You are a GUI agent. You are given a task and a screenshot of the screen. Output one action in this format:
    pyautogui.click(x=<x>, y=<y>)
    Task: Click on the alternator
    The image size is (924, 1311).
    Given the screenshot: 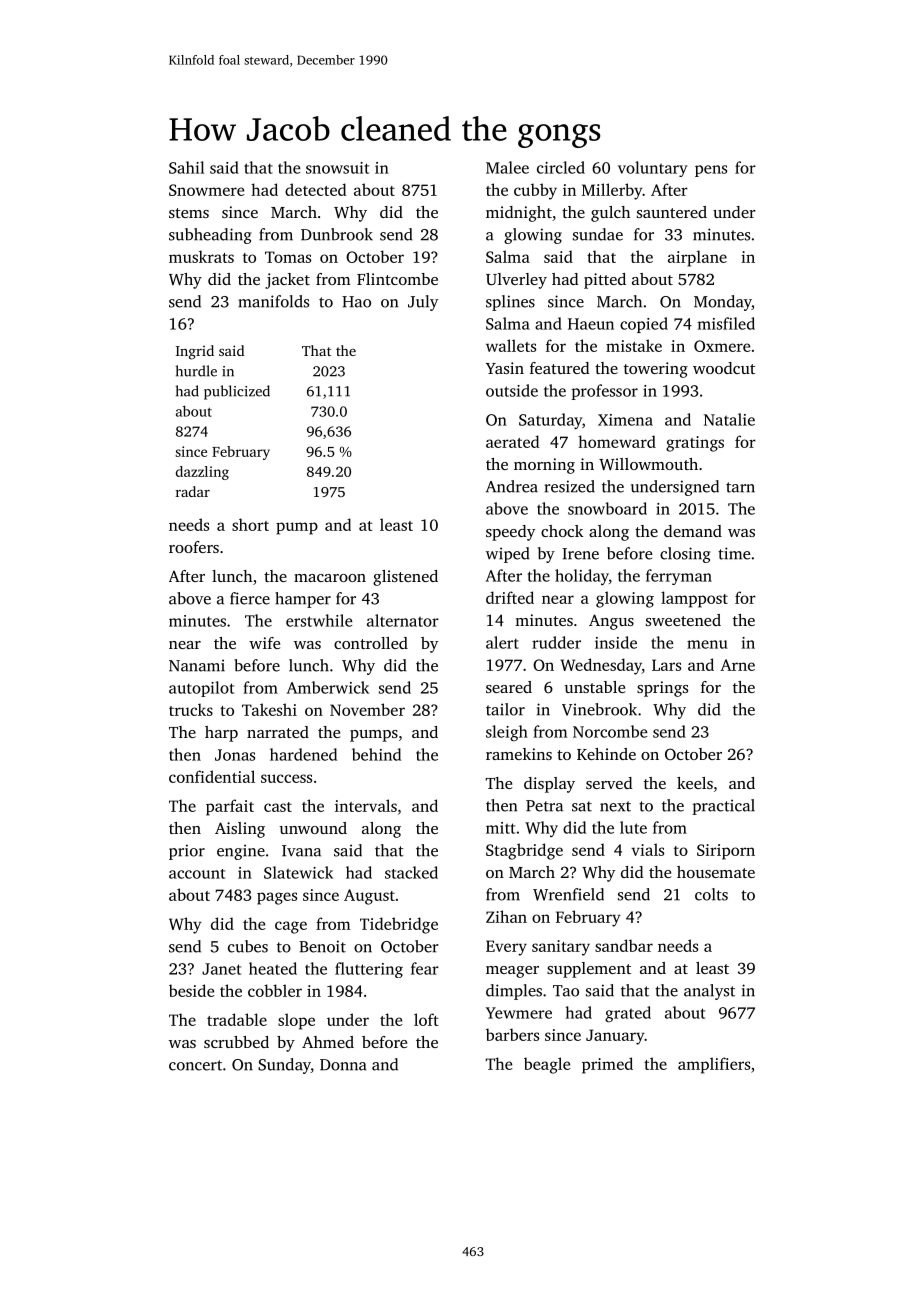 What is the action you would take?
    pyautogui.click(x=403, y=620)
